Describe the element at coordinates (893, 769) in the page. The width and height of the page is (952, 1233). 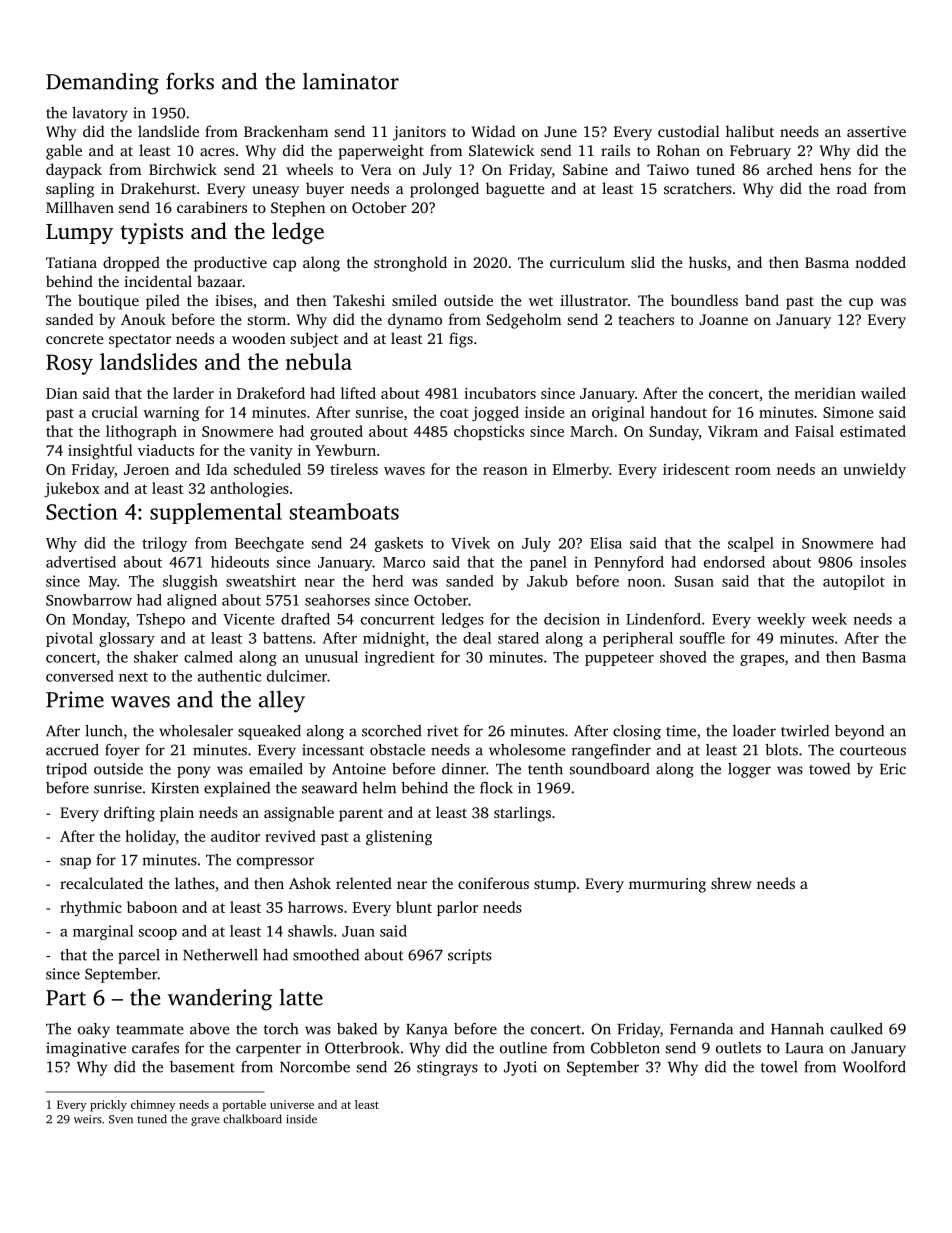
I see `Eric` at that location.
